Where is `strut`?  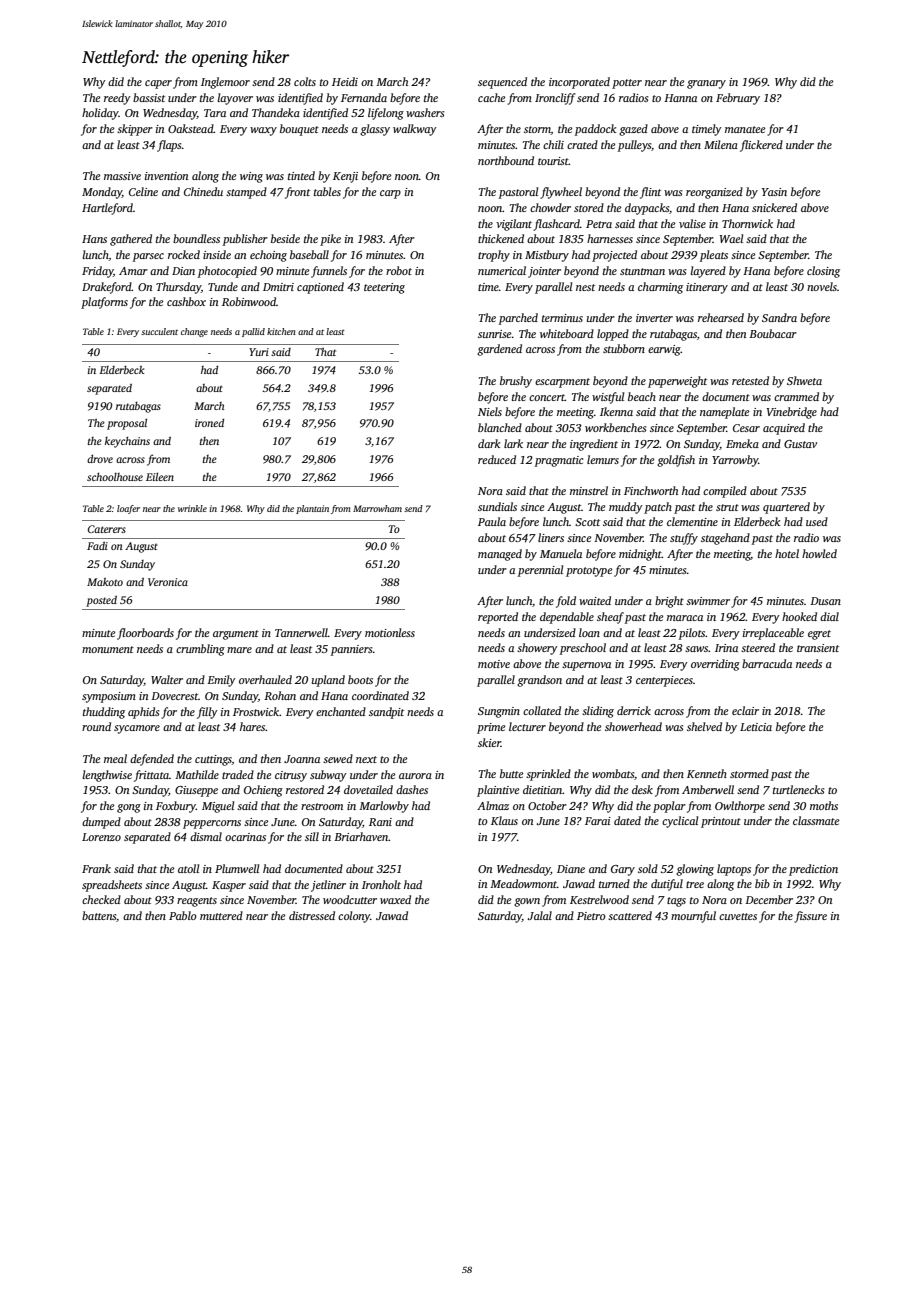
strut is located at coordinates (727, 507).
